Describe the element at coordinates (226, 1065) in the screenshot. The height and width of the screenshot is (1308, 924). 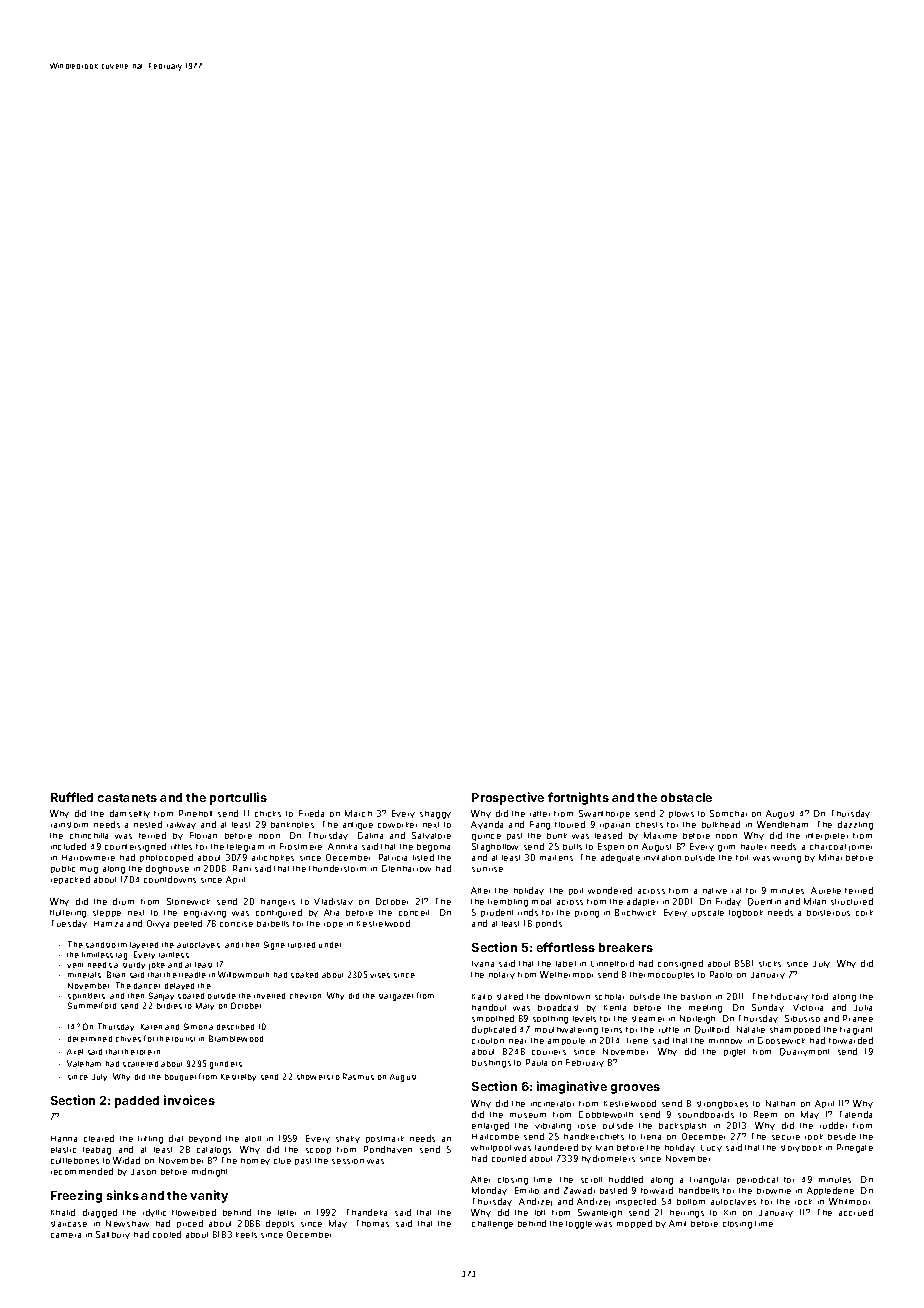
I see `grinders` at that location.
